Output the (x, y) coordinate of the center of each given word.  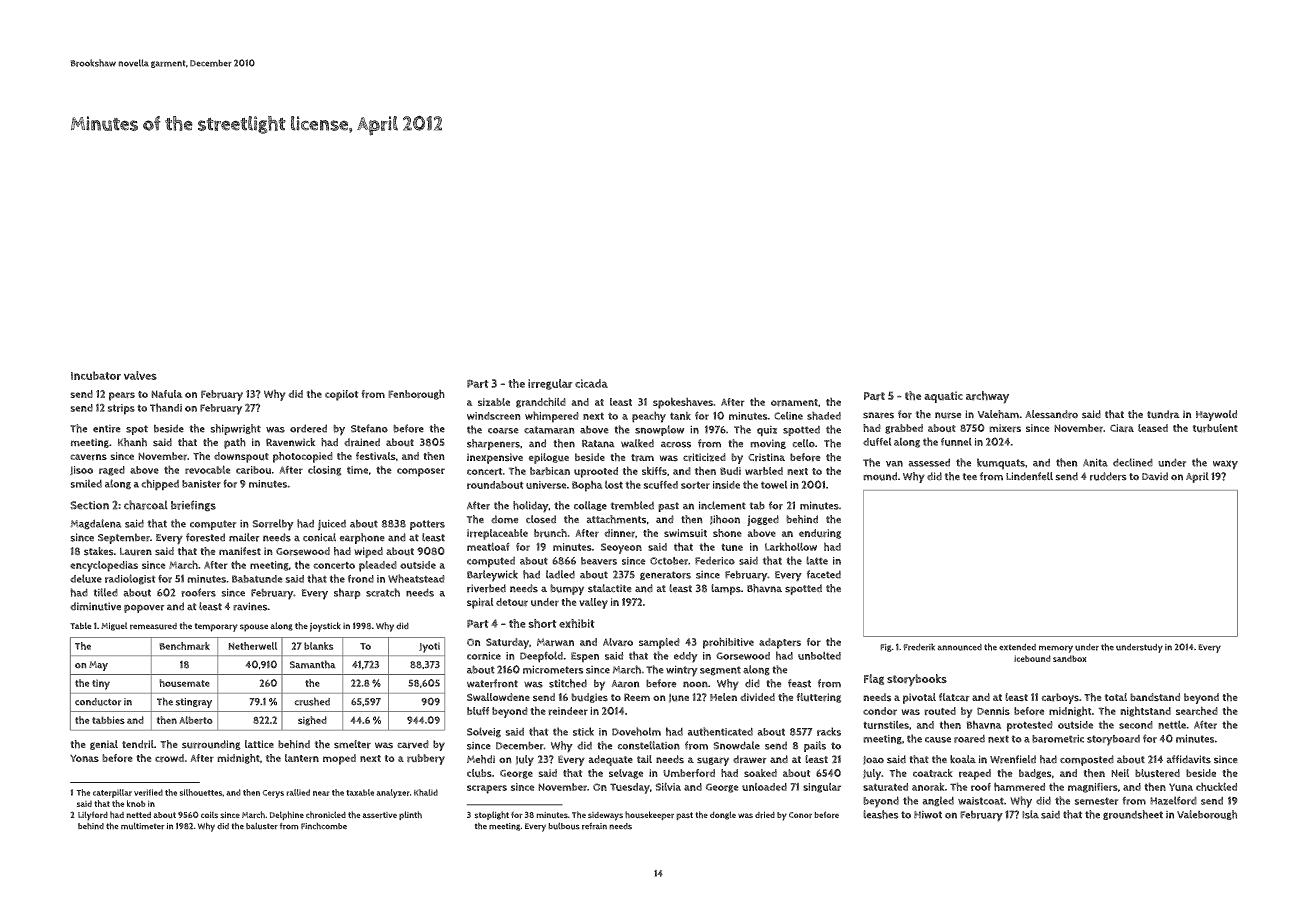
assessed (929, 462)
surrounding (211, 745)
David (1155, 476)
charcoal (146, 505)
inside (726, 485)
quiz (767, 431)
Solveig (484, 732)
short (542, 623)
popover (144, 608)
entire (107, 429)
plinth (410, 815)
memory (1056, 649)
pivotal (919, 698)
